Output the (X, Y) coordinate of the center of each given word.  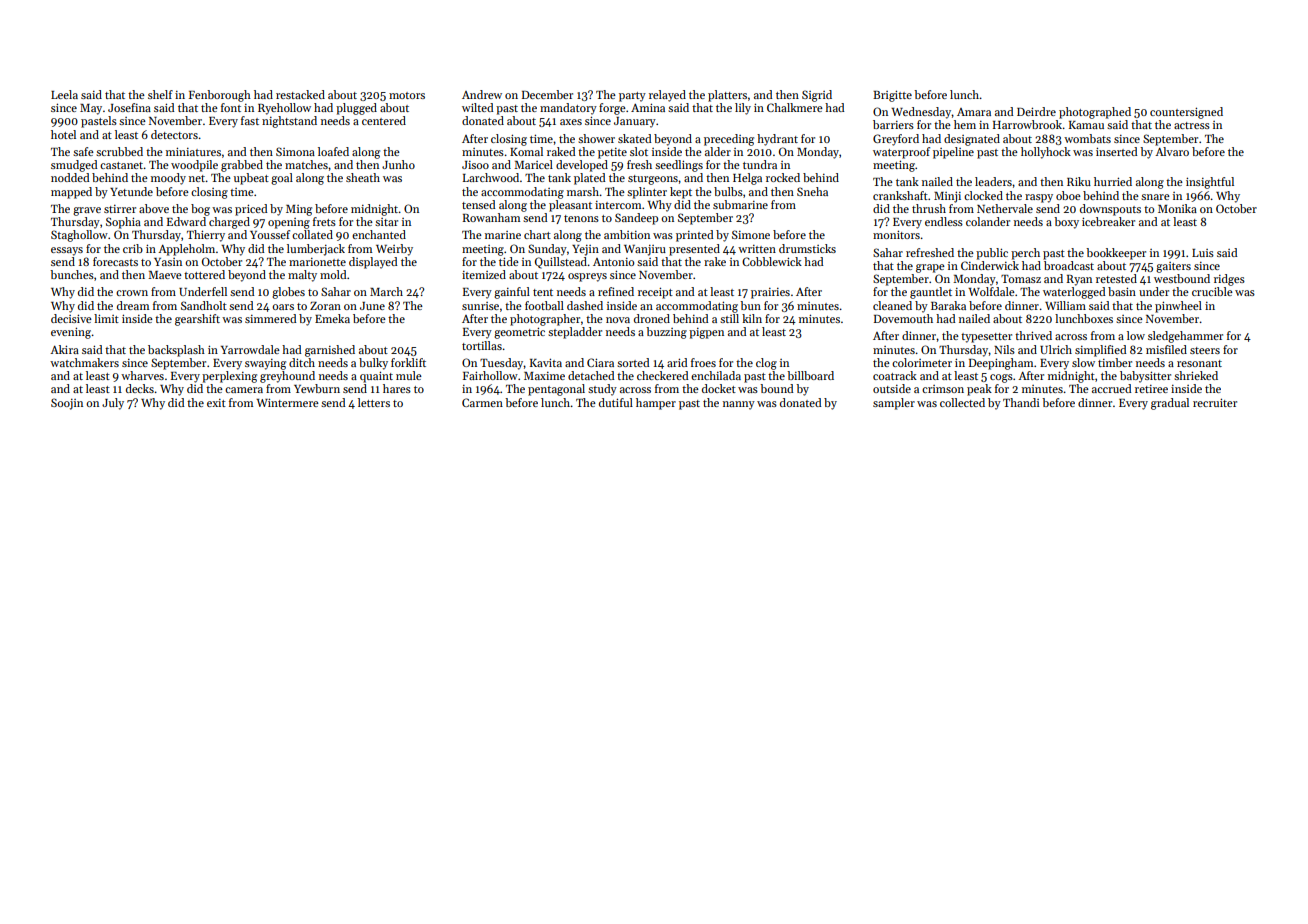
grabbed (242, 166)
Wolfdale (991, 291)
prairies (770, 293)
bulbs (728, 191)
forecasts (115, 261)
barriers (893, 124)
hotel (63, 134)
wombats (1087, 138)
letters (374, 402)
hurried (1113, 181)
